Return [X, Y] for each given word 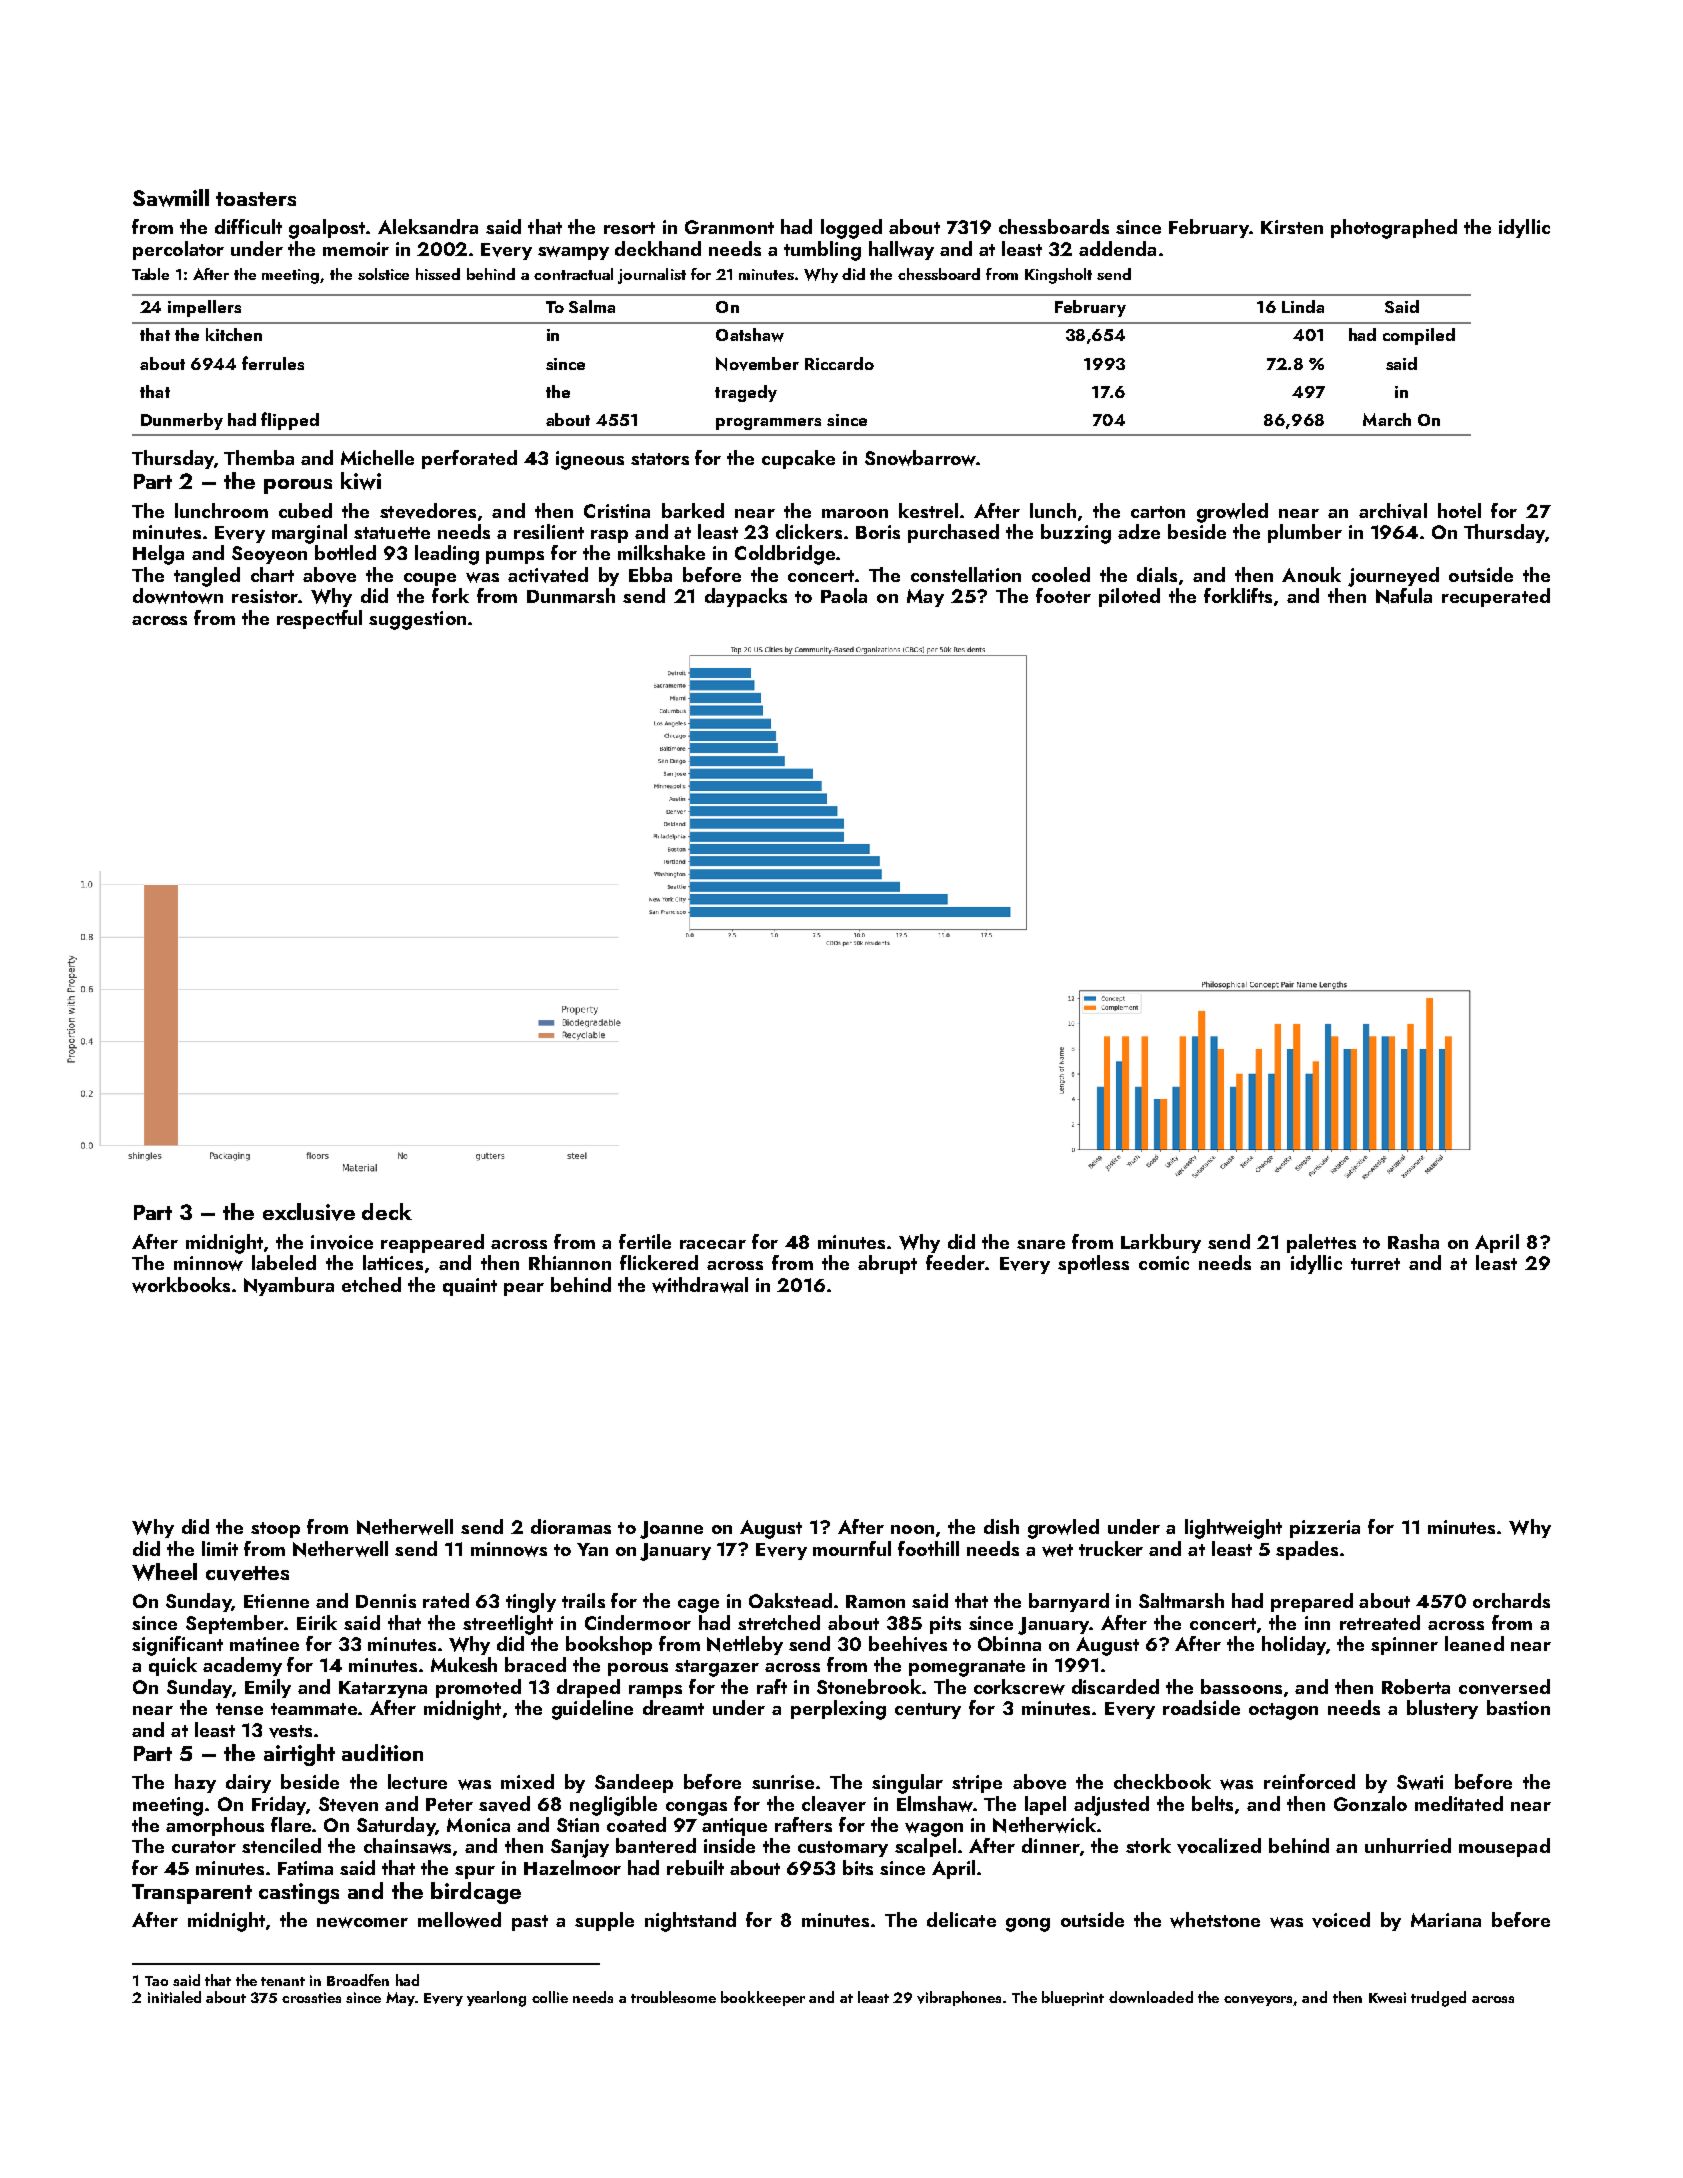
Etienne [276, 1601]
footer [1063, 595]
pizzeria [1325, 1529]
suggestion [417, 620]
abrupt [887, 1264]
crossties [311, 1997]
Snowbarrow [920, 458]
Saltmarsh [1181, 1600]
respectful [319, 619]
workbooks [181, 1285]
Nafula [1404, 596]
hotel [1459, 510]
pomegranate [967, 1668]
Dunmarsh [571, 595]
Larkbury [1161, 1243]
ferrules [273, 363]
